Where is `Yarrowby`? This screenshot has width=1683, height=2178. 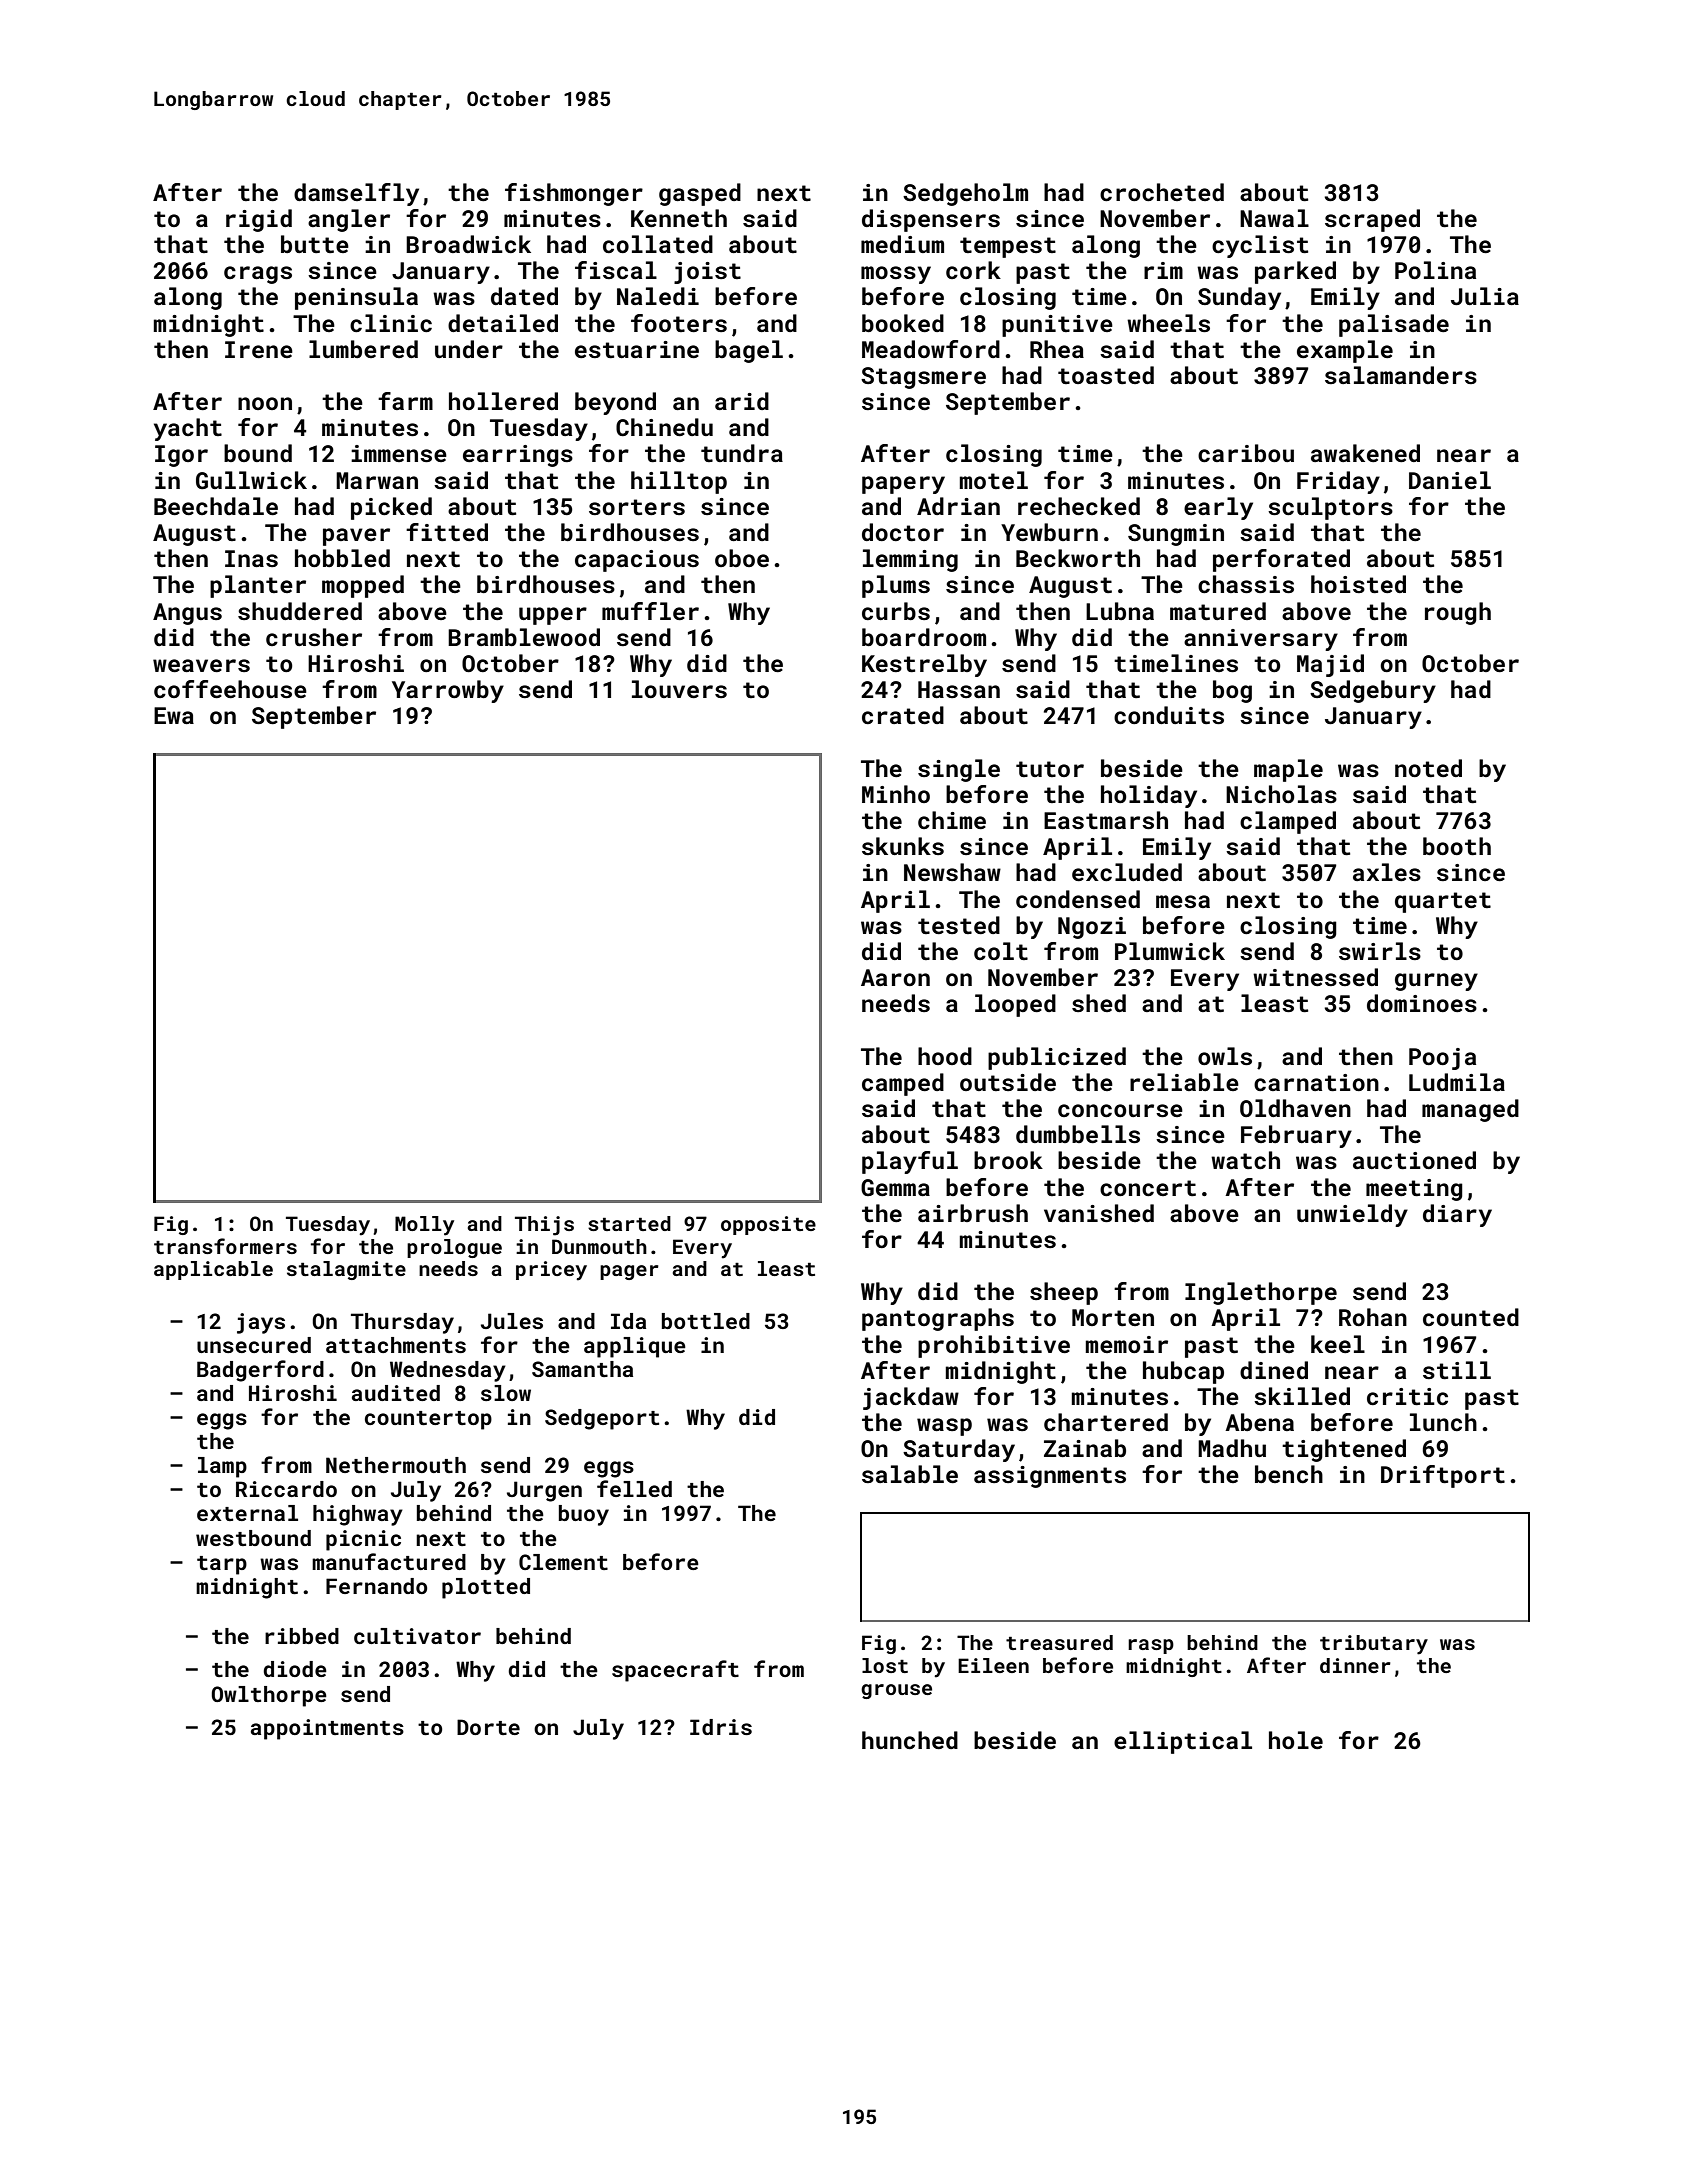 Yarrowby is located at coordinates (448, 691).
